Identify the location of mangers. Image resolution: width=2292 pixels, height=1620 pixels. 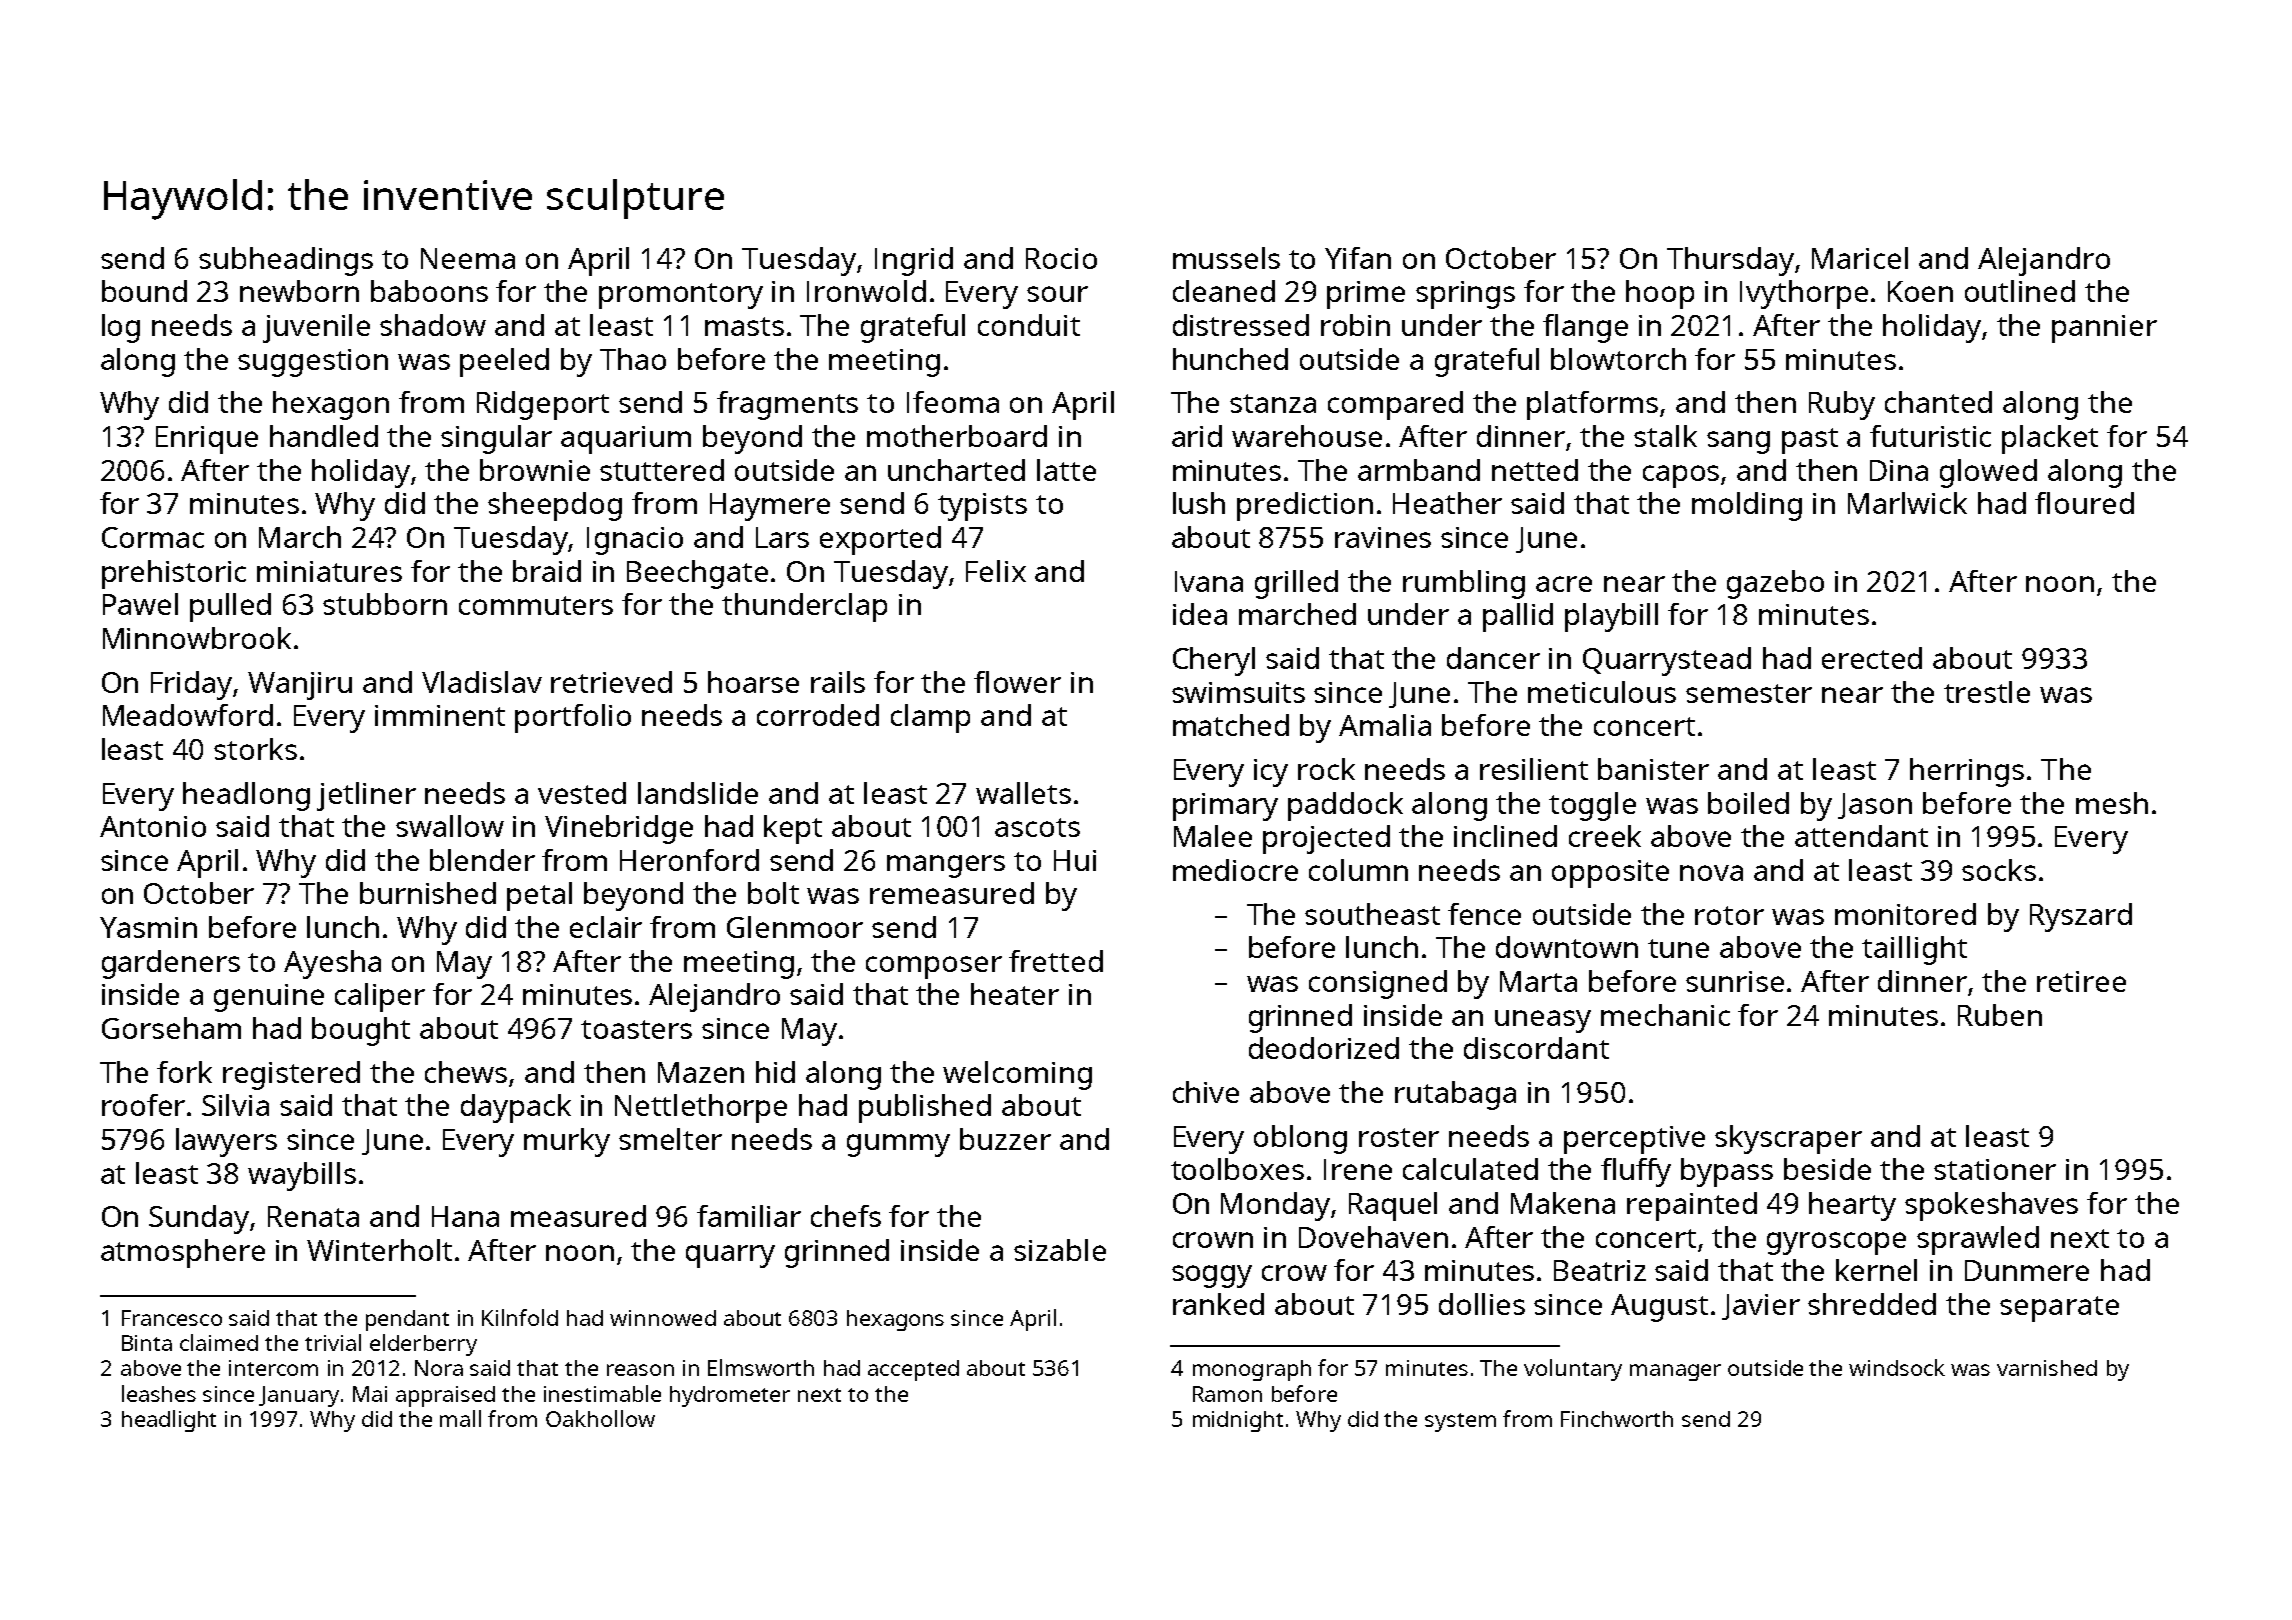
(946, 866).
